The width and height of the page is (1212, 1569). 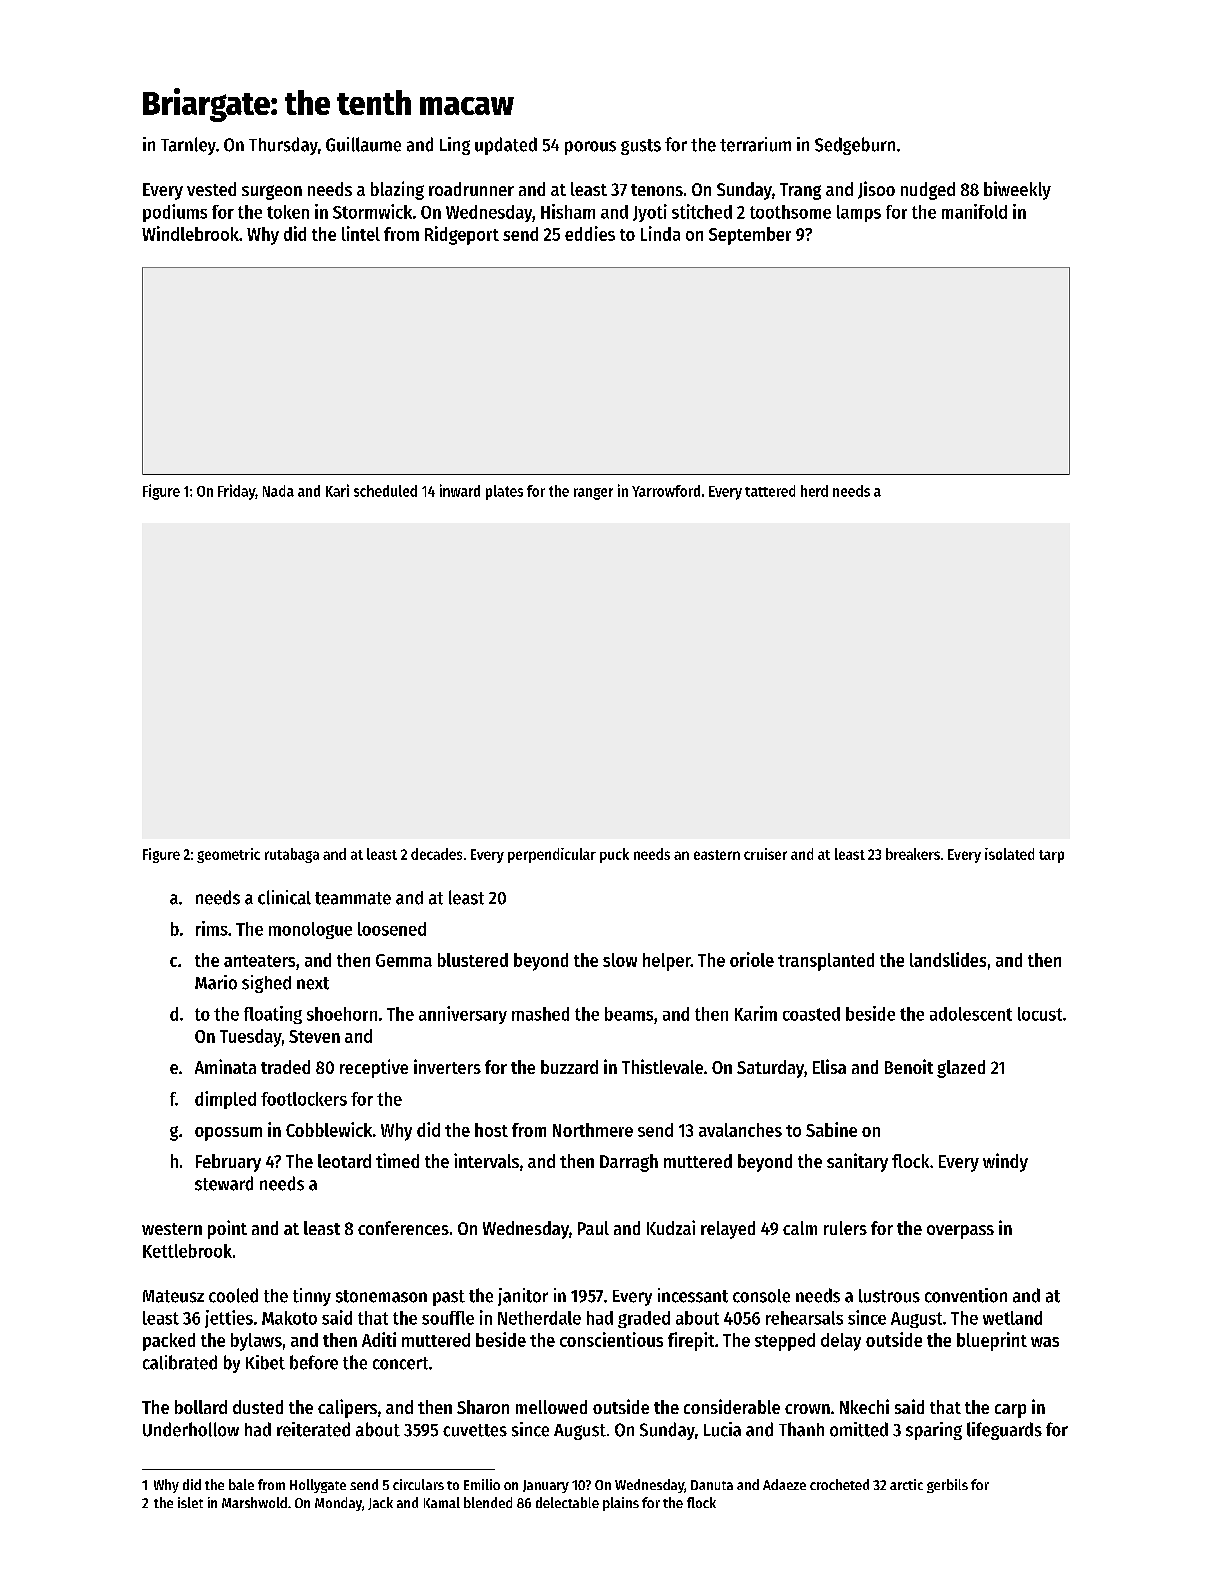 I want to click on inward, so click(x=460, y=490).
